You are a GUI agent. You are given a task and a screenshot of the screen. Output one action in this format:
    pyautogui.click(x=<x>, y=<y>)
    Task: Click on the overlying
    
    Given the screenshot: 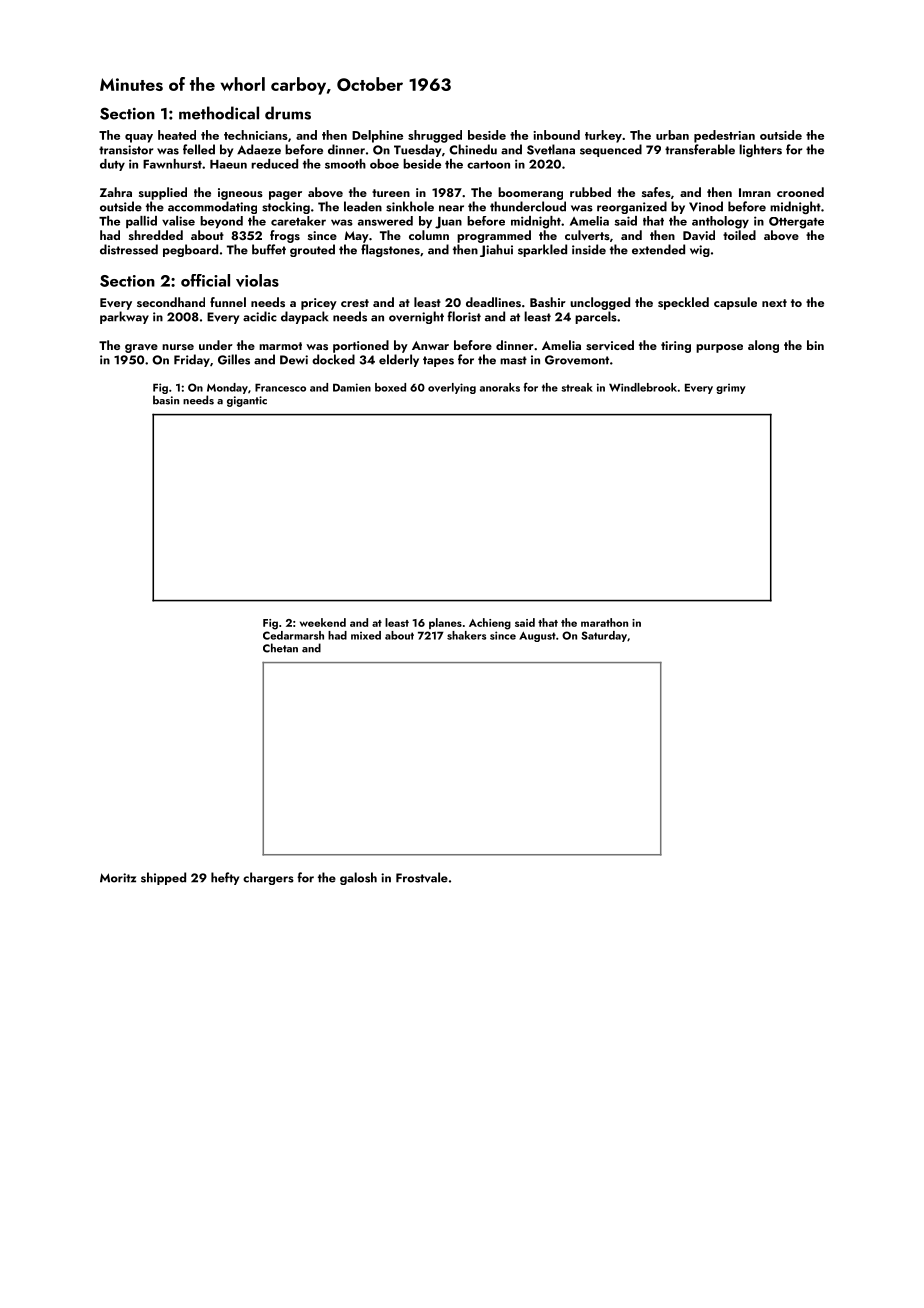 What is the action you would take?
    pyautogui.click(x=452, y=388)
